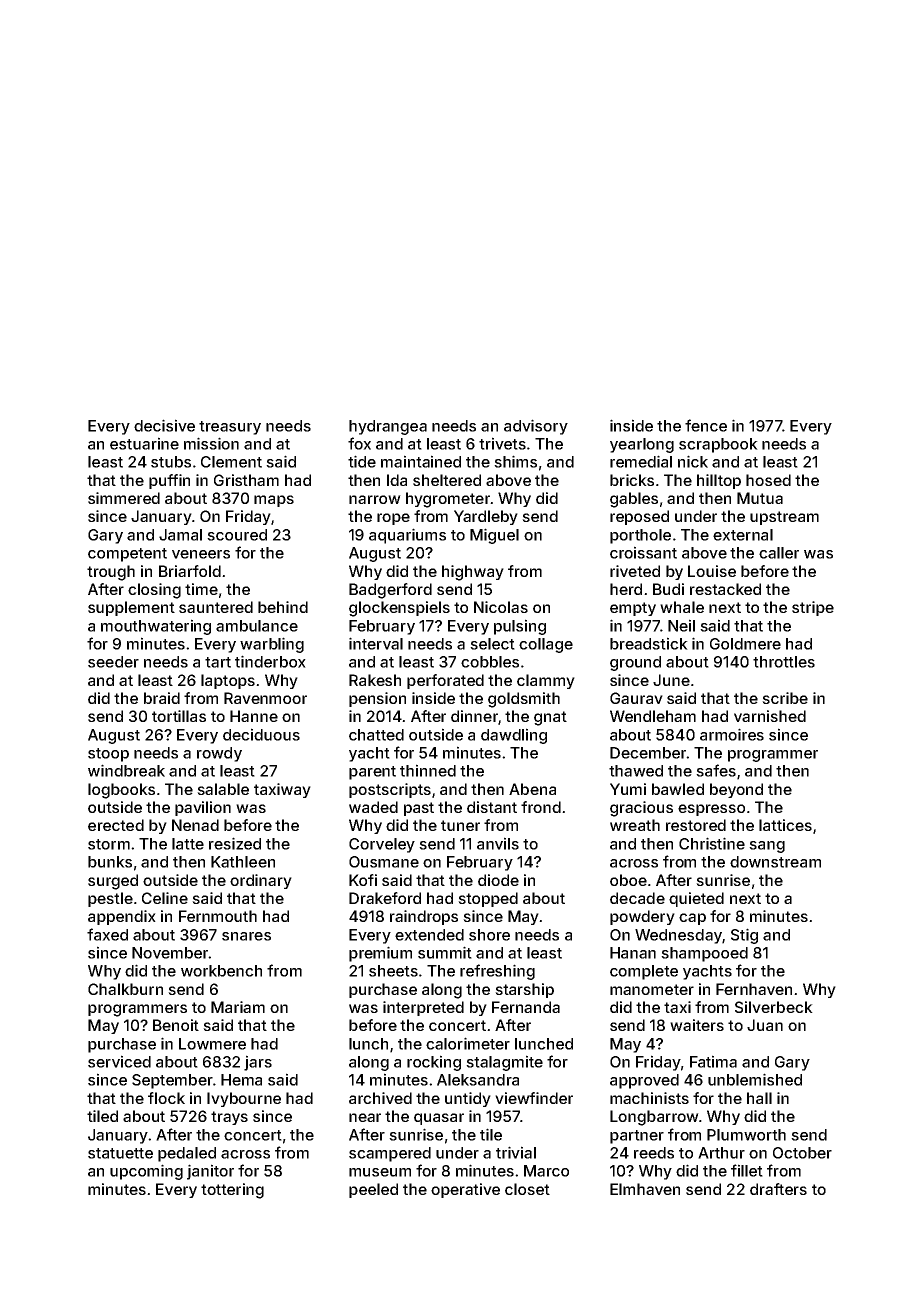  Describe the element at coordinates (636, 771) in the page. I see `thawed` at that location.
